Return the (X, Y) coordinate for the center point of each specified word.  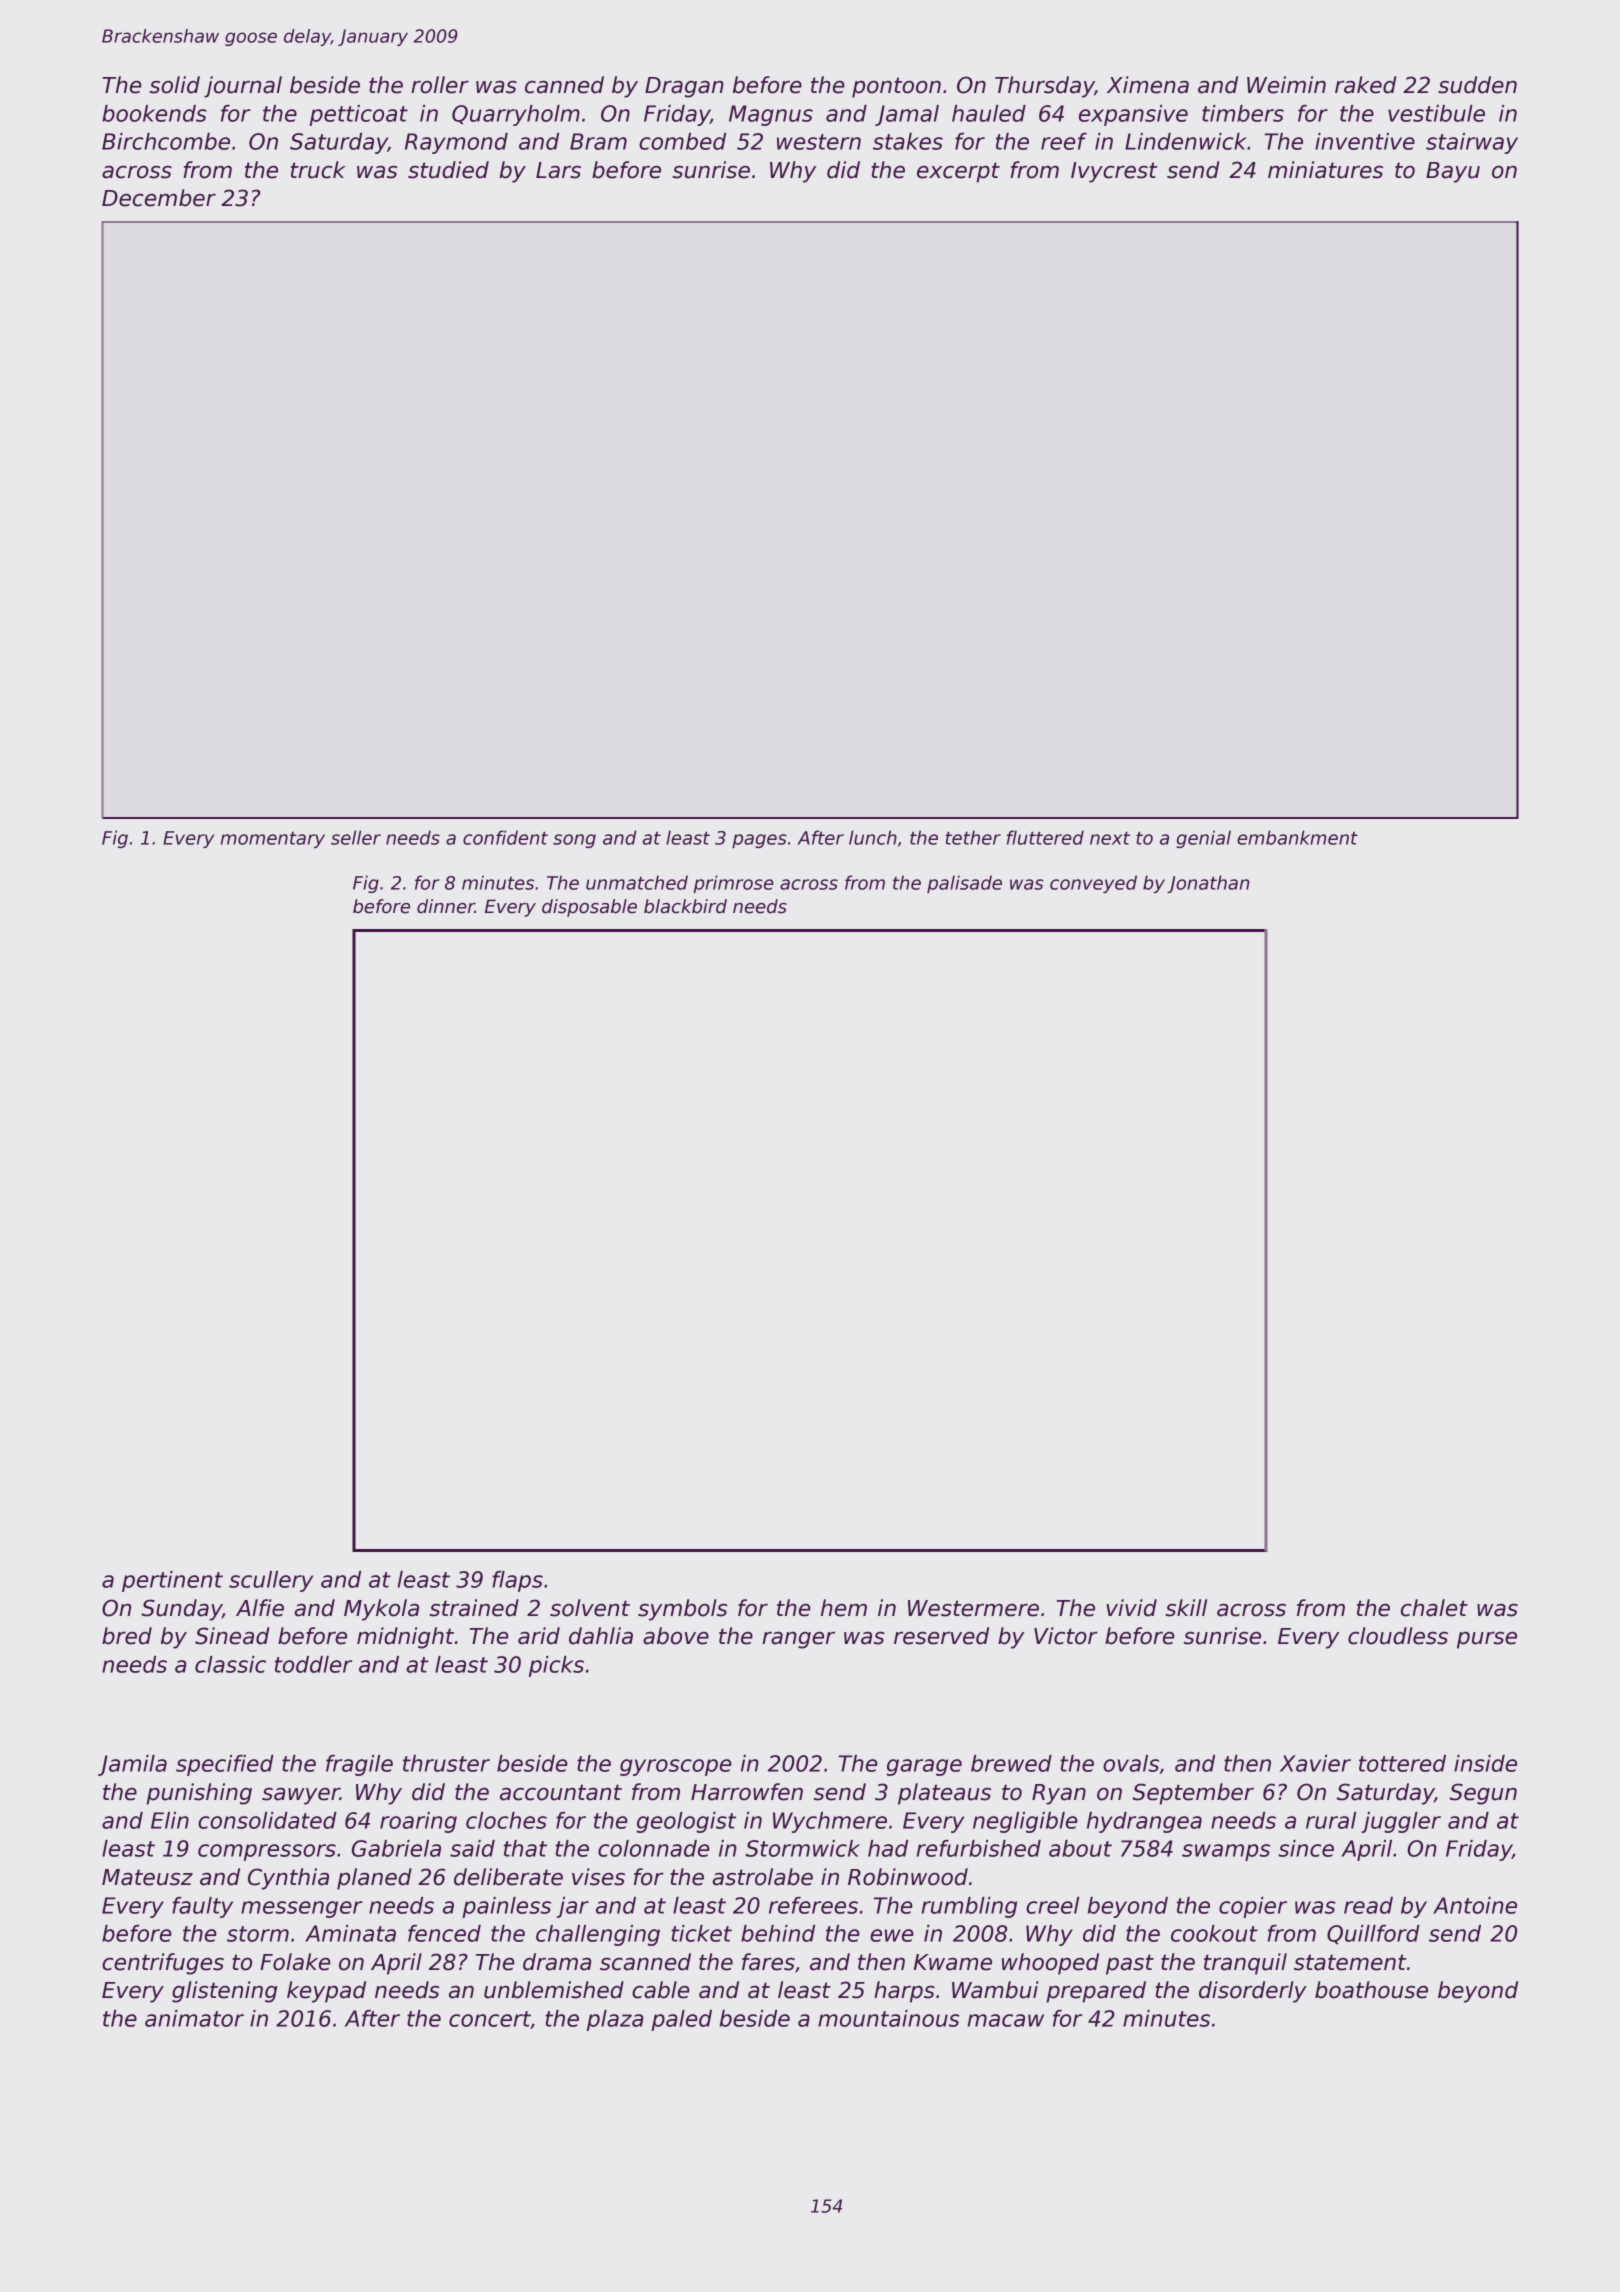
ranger (798, 1640)
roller (440, 85)
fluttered (1045, 837)
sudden (1477, 85)
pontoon (896, 87)
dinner (446, 906)
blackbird (685, 906)
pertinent (172, 1581)
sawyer (301, 1796)
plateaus (944, 1794)
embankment (1297, 837)
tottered (1402, 1763)
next (1110, 838)
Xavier (1315, 1763)
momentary (273, 840)
